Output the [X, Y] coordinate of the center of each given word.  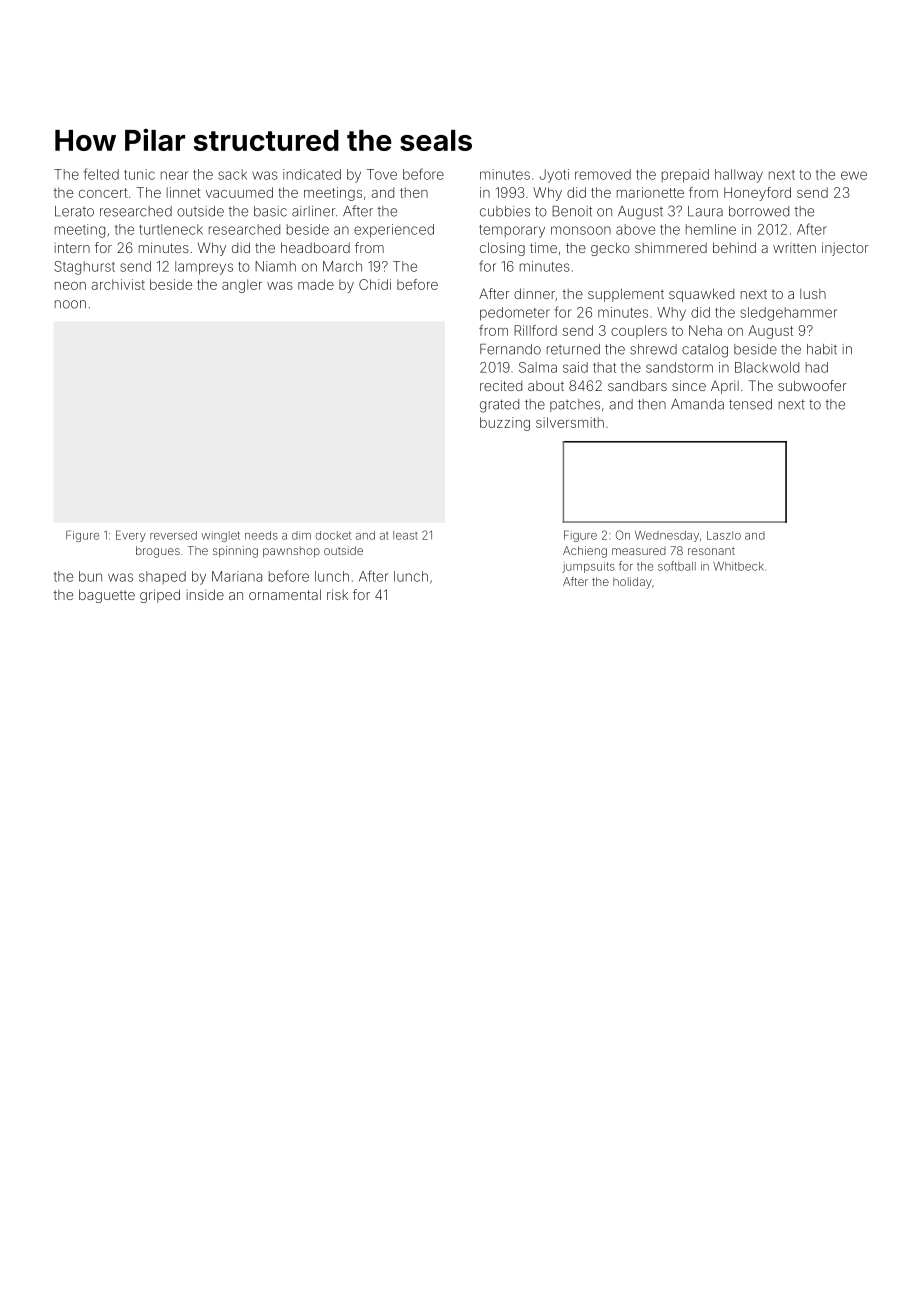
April [725, 387]
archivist [118, 284]
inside [205, 594]
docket [333, 535]
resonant [711, 551]
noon [70, 304]
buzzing [505, 424]
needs [261, 535]
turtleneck [171, 229]
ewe [854, 175]
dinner [534, 293]
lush [813, 294]
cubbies [505, 211]
